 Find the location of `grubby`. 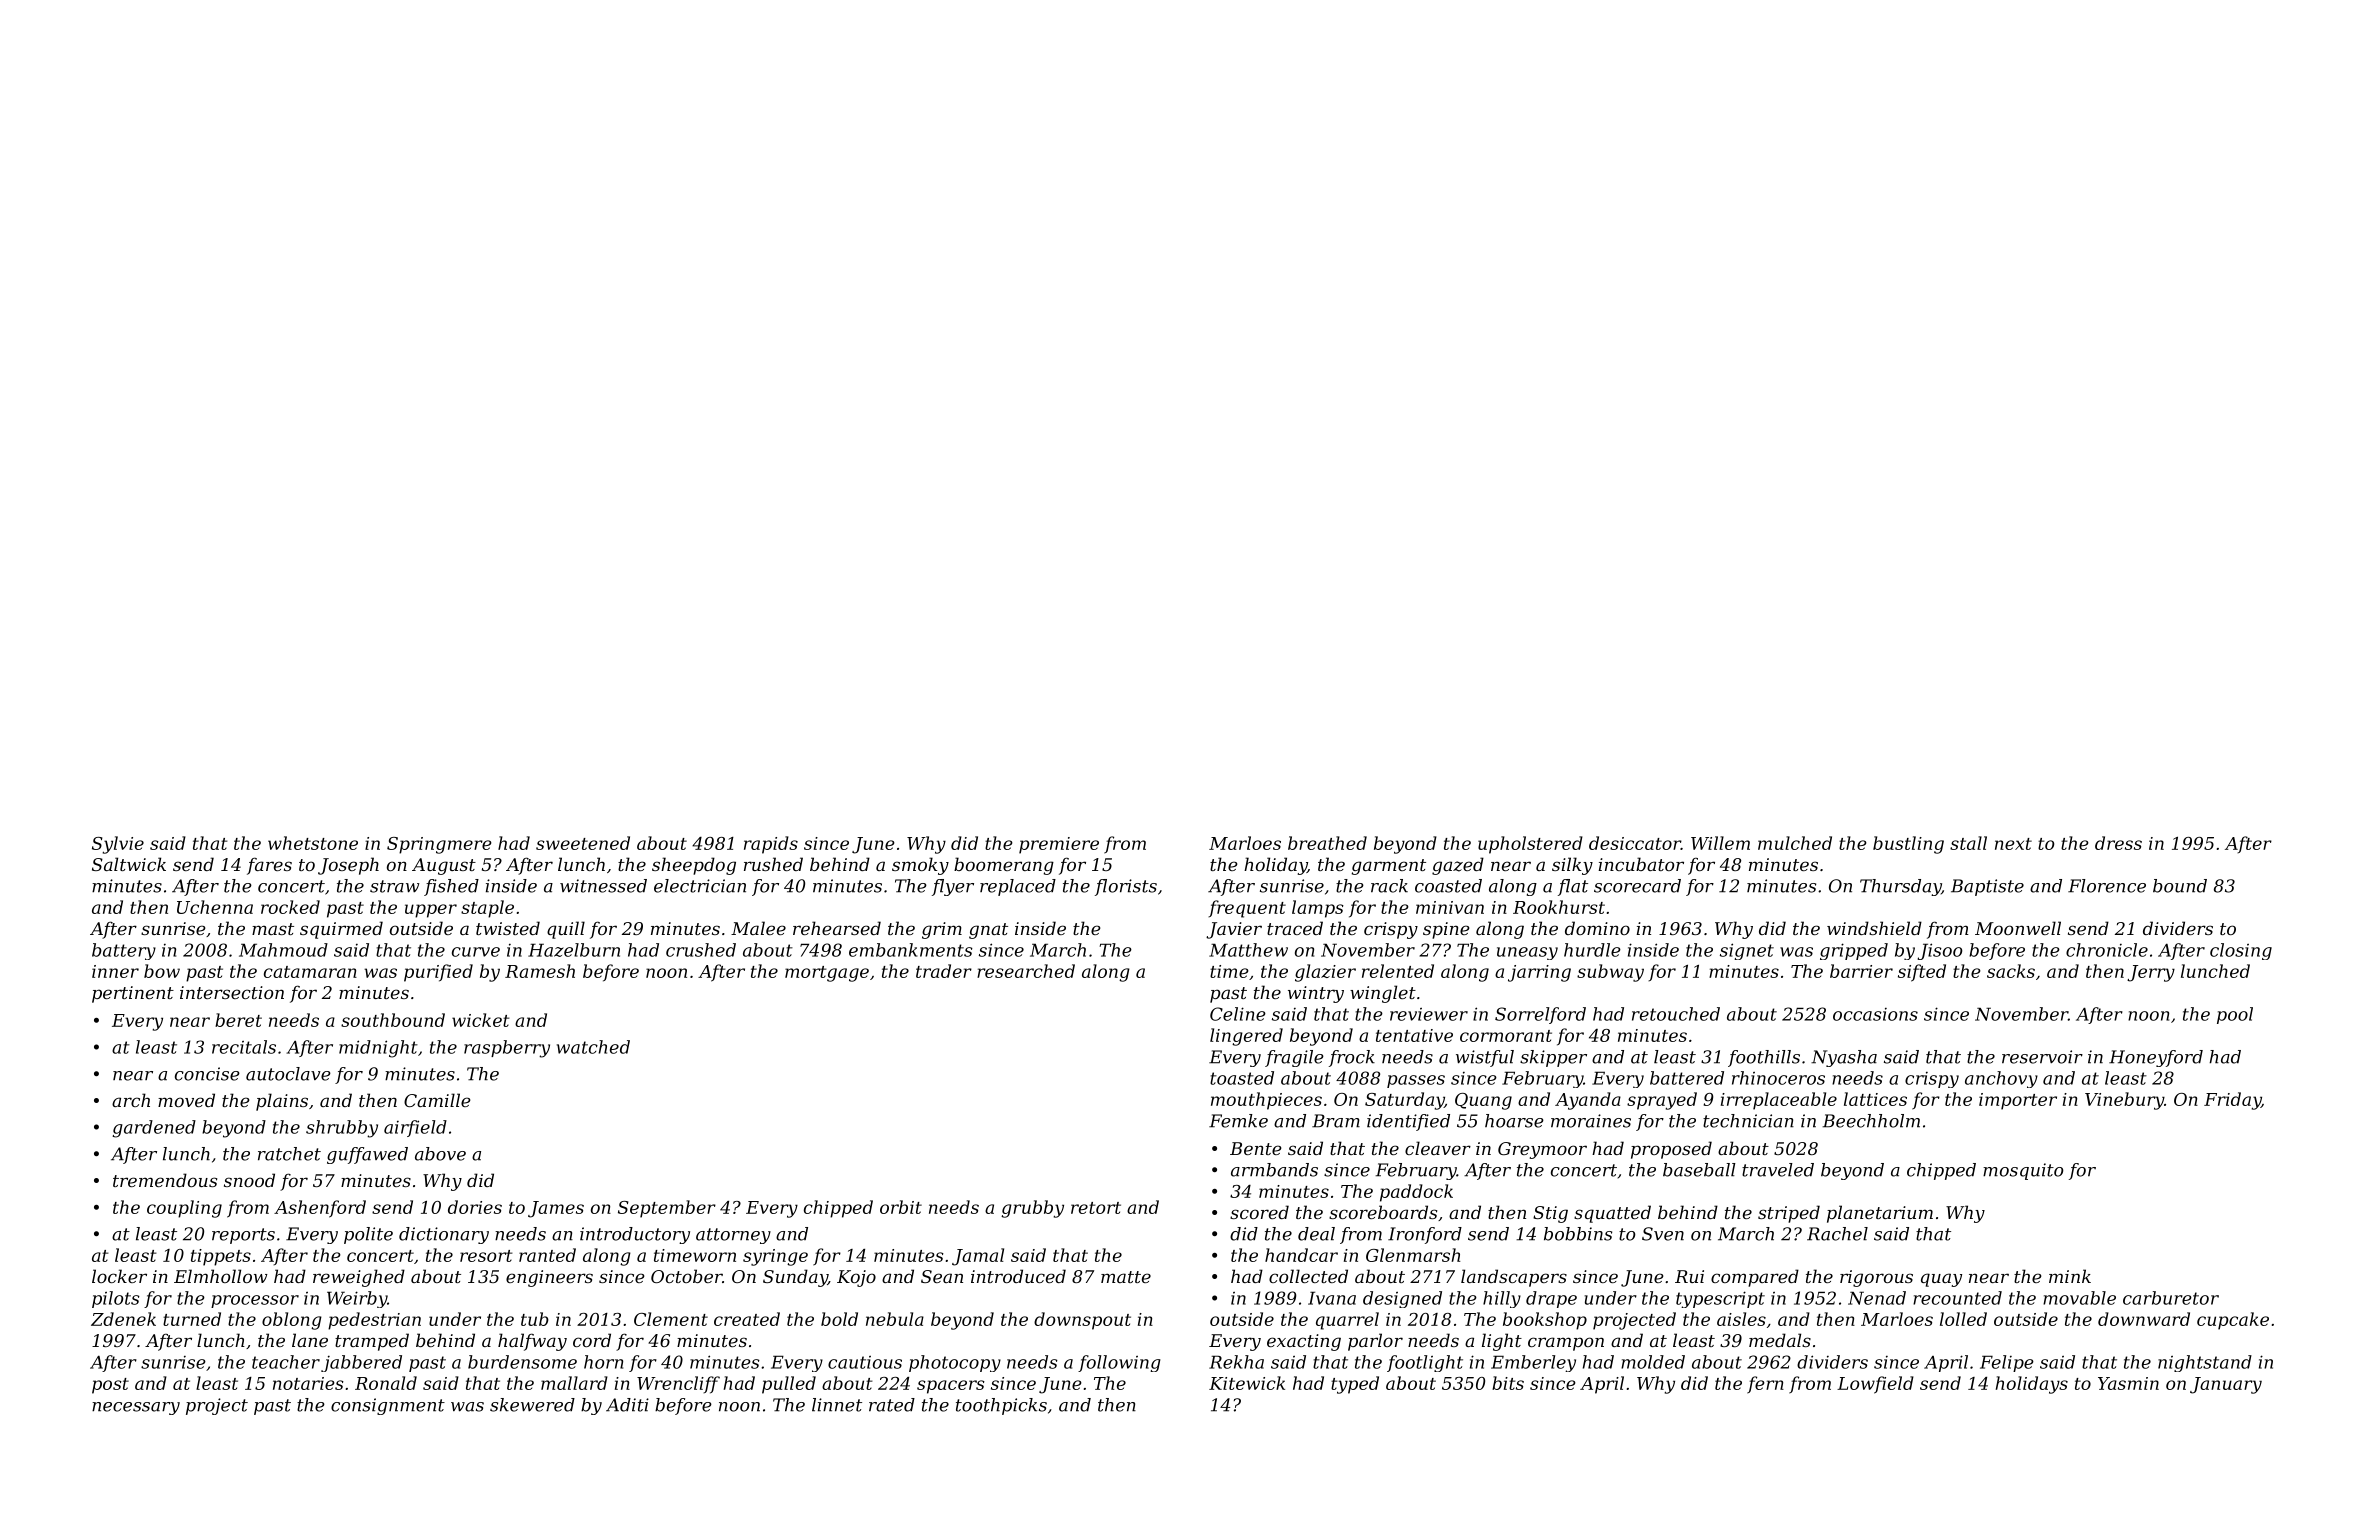

grubby is located at coordinates (1032, 1209).
